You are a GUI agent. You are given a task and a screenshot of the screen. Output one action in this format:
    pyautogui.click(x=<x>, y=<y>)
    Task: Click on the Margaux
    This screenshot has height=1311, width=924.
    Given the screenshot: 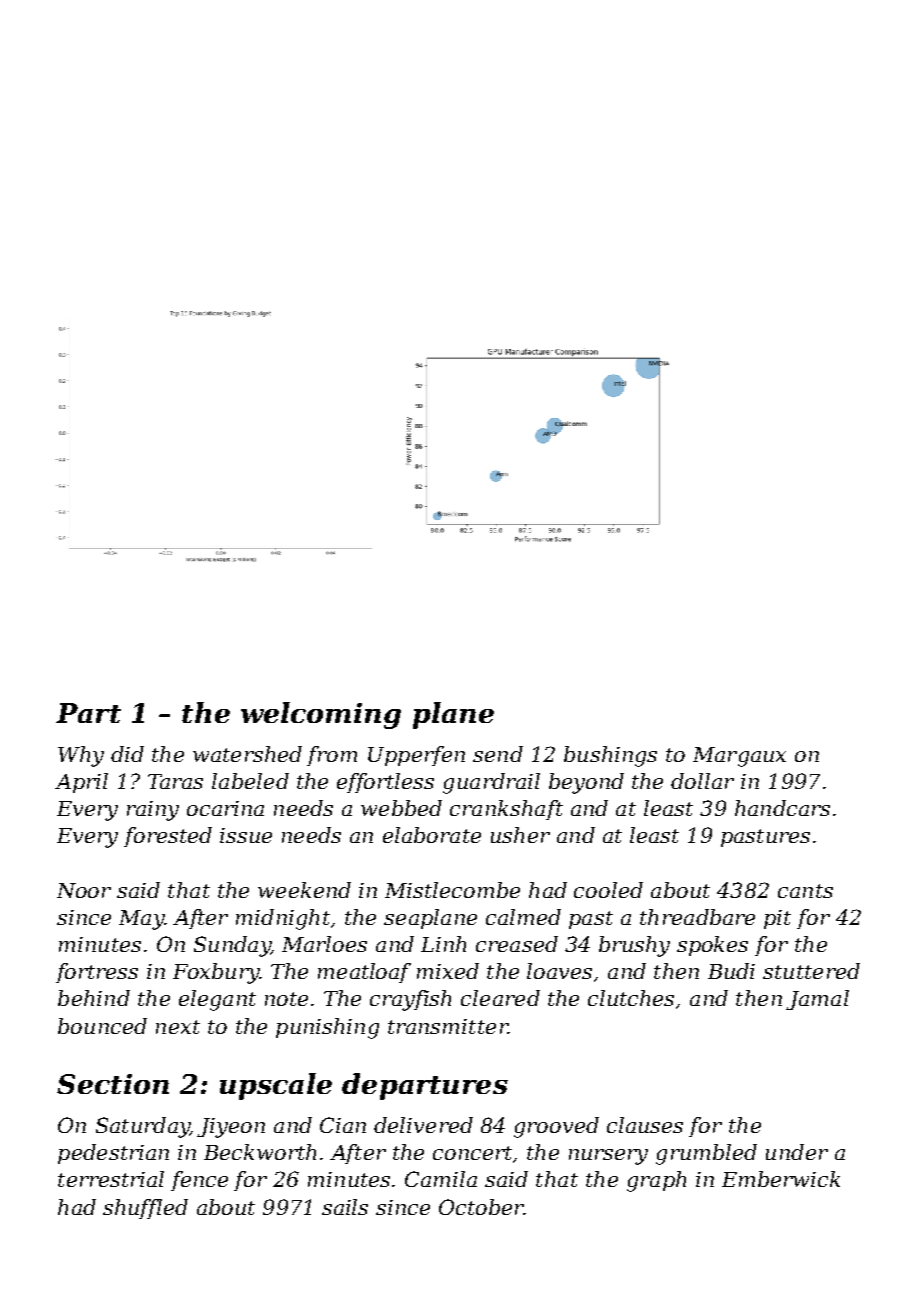 What is the action you would take?
    pyautogui.click(x=739, y=757)
